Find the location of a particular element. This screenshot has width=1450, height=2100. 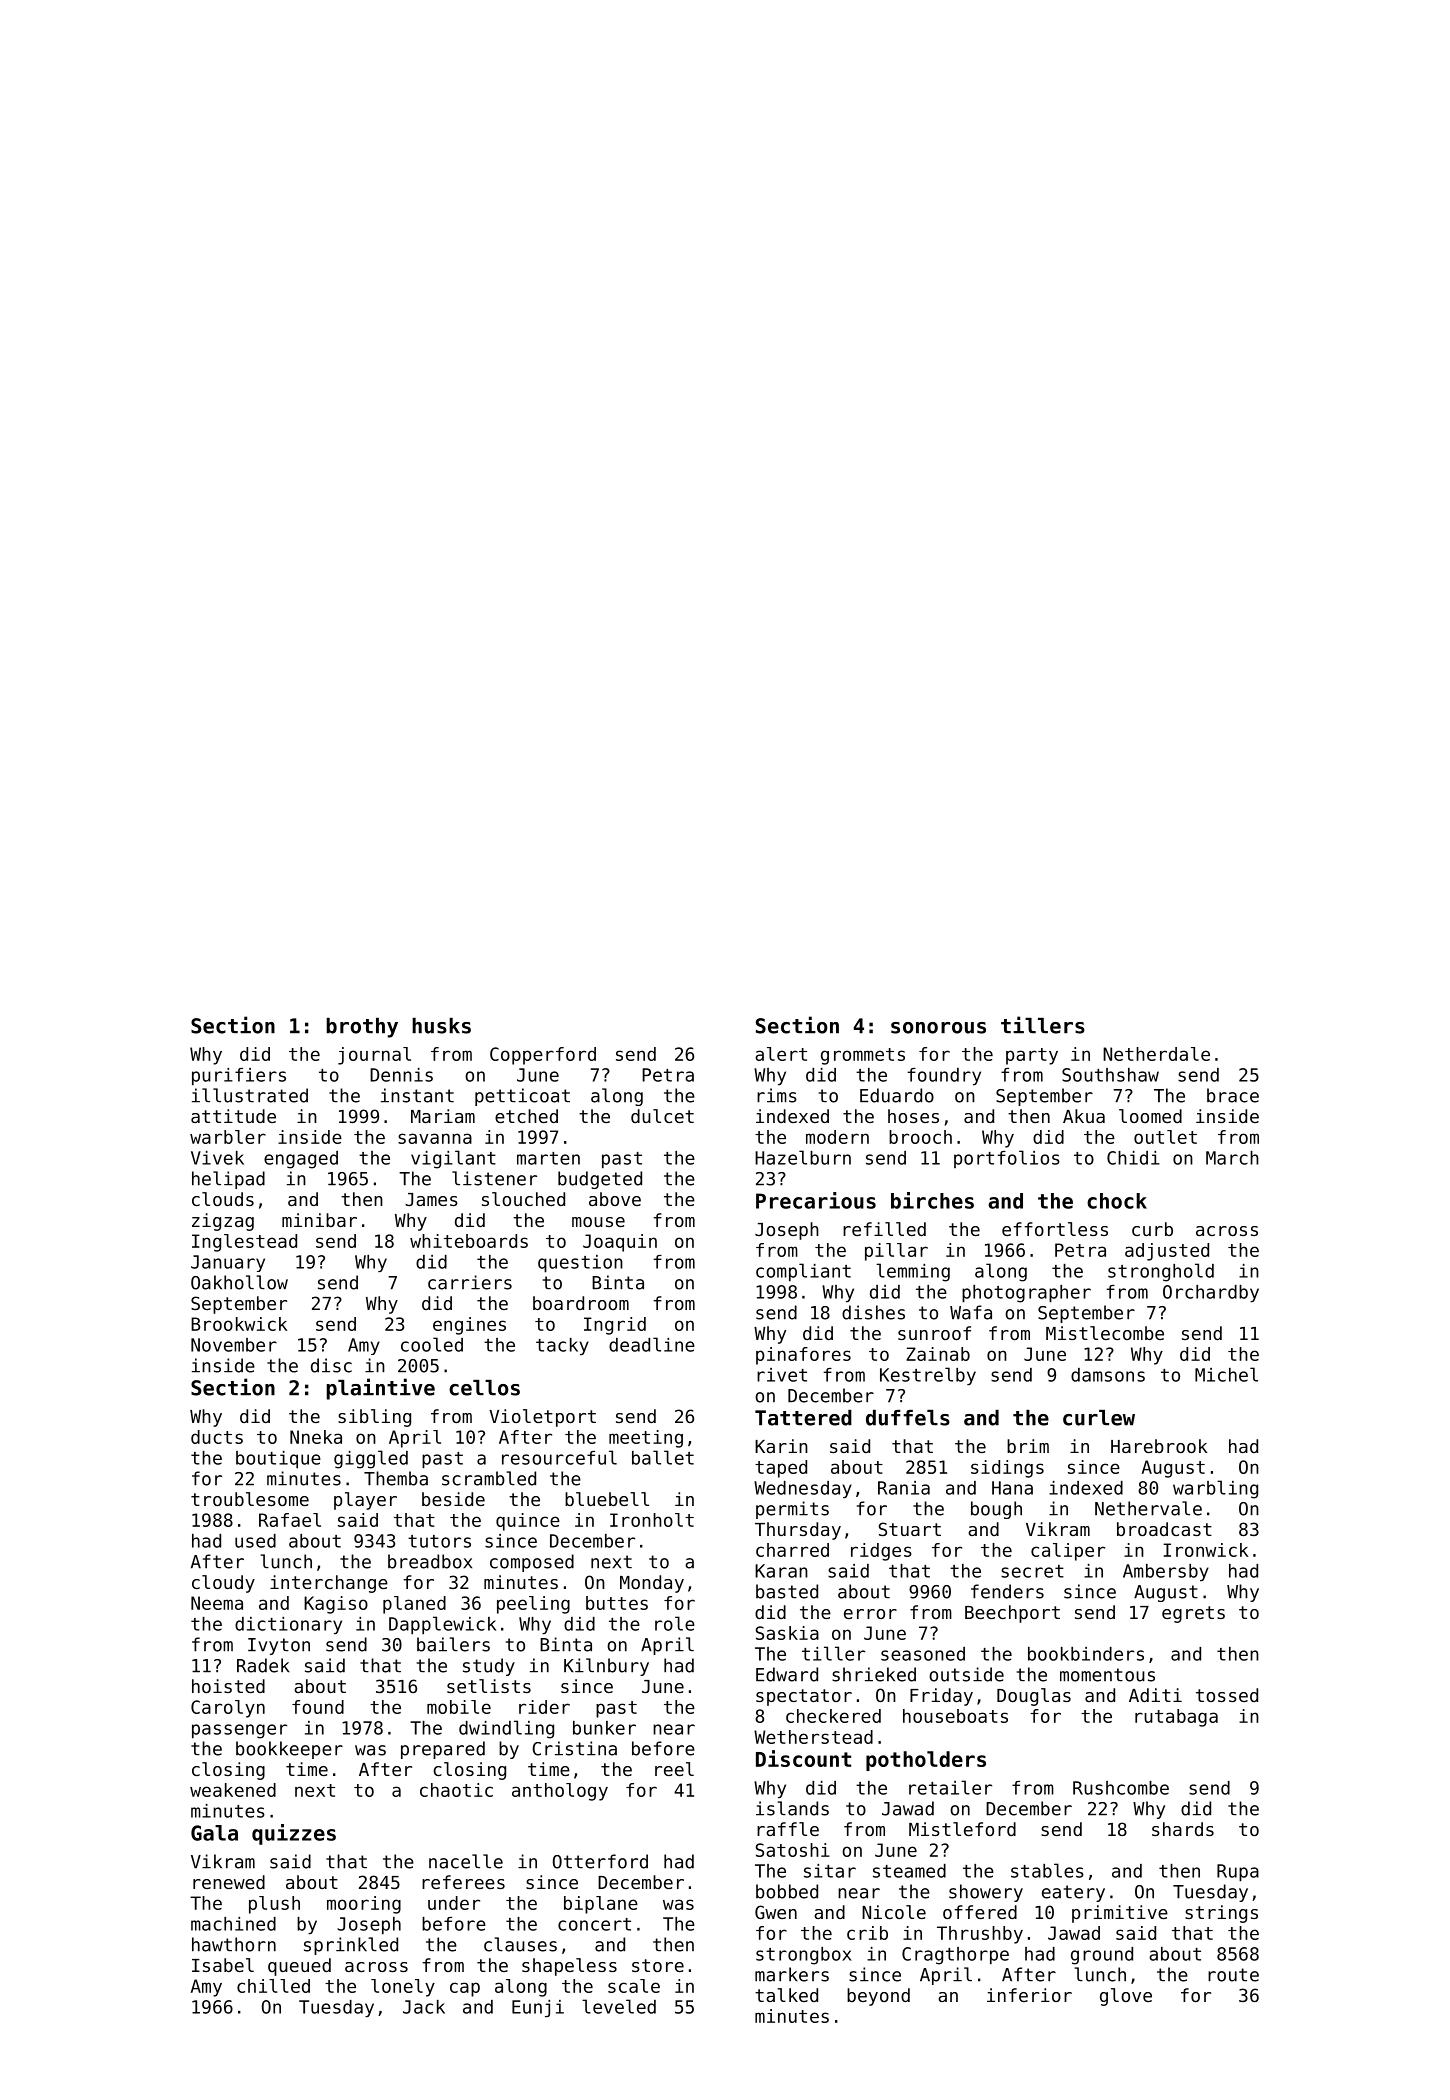

biplane is located at coordinates (601, 1905).
